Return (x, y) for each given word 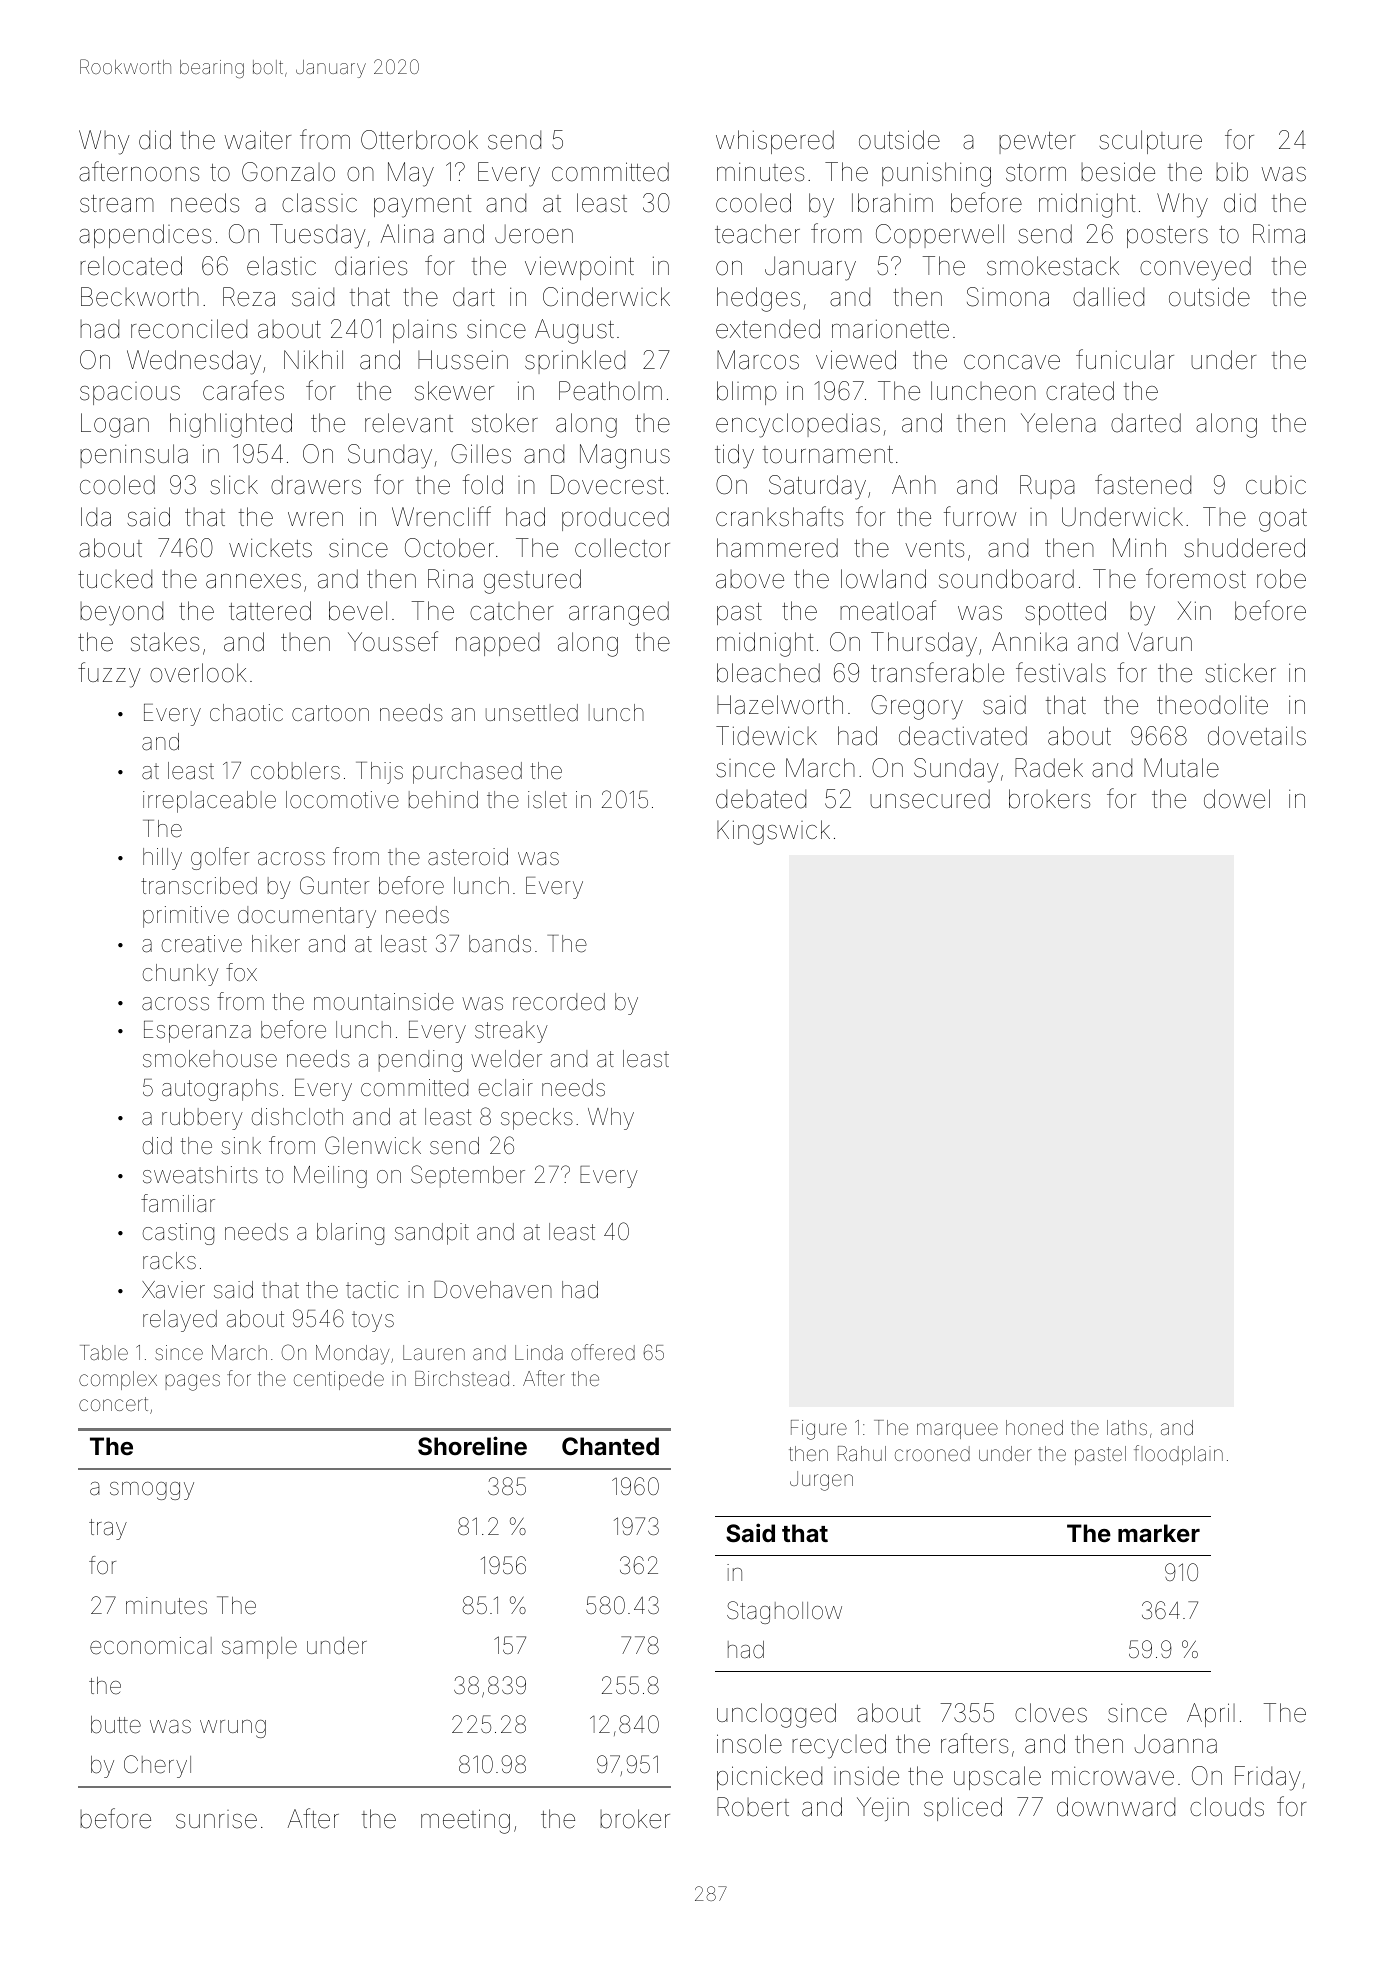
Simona (1008, 297)
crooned (932, 1453)
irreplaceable (209, 802)
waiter (258, 140)
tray (108, 1529)
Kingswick (773, 832)
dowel (1237, 799)
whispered (775, 142)
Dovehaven (493, 1290)
